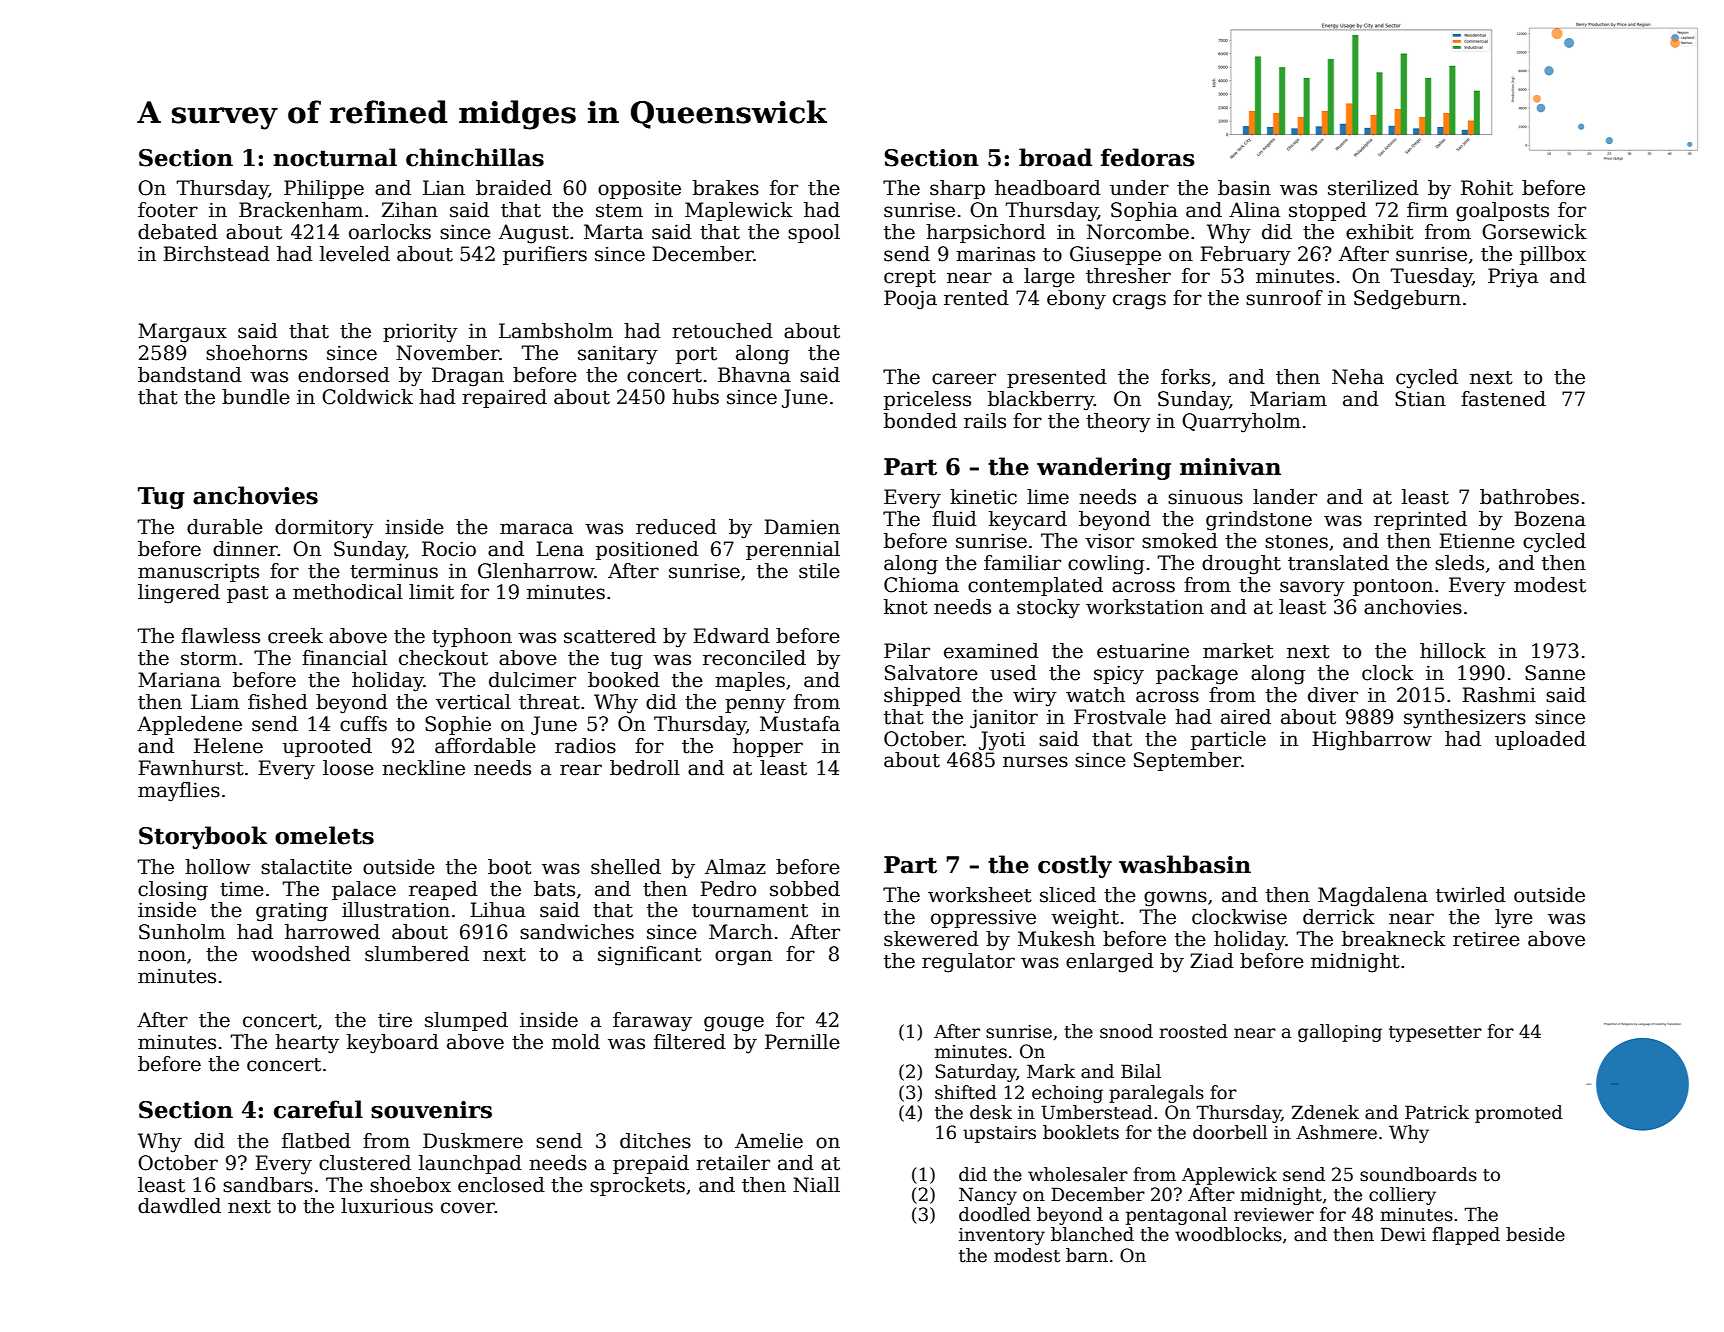  Describe the element at coordinates (1550, 519) in the screenshot. I see `Bozena` at that location.
